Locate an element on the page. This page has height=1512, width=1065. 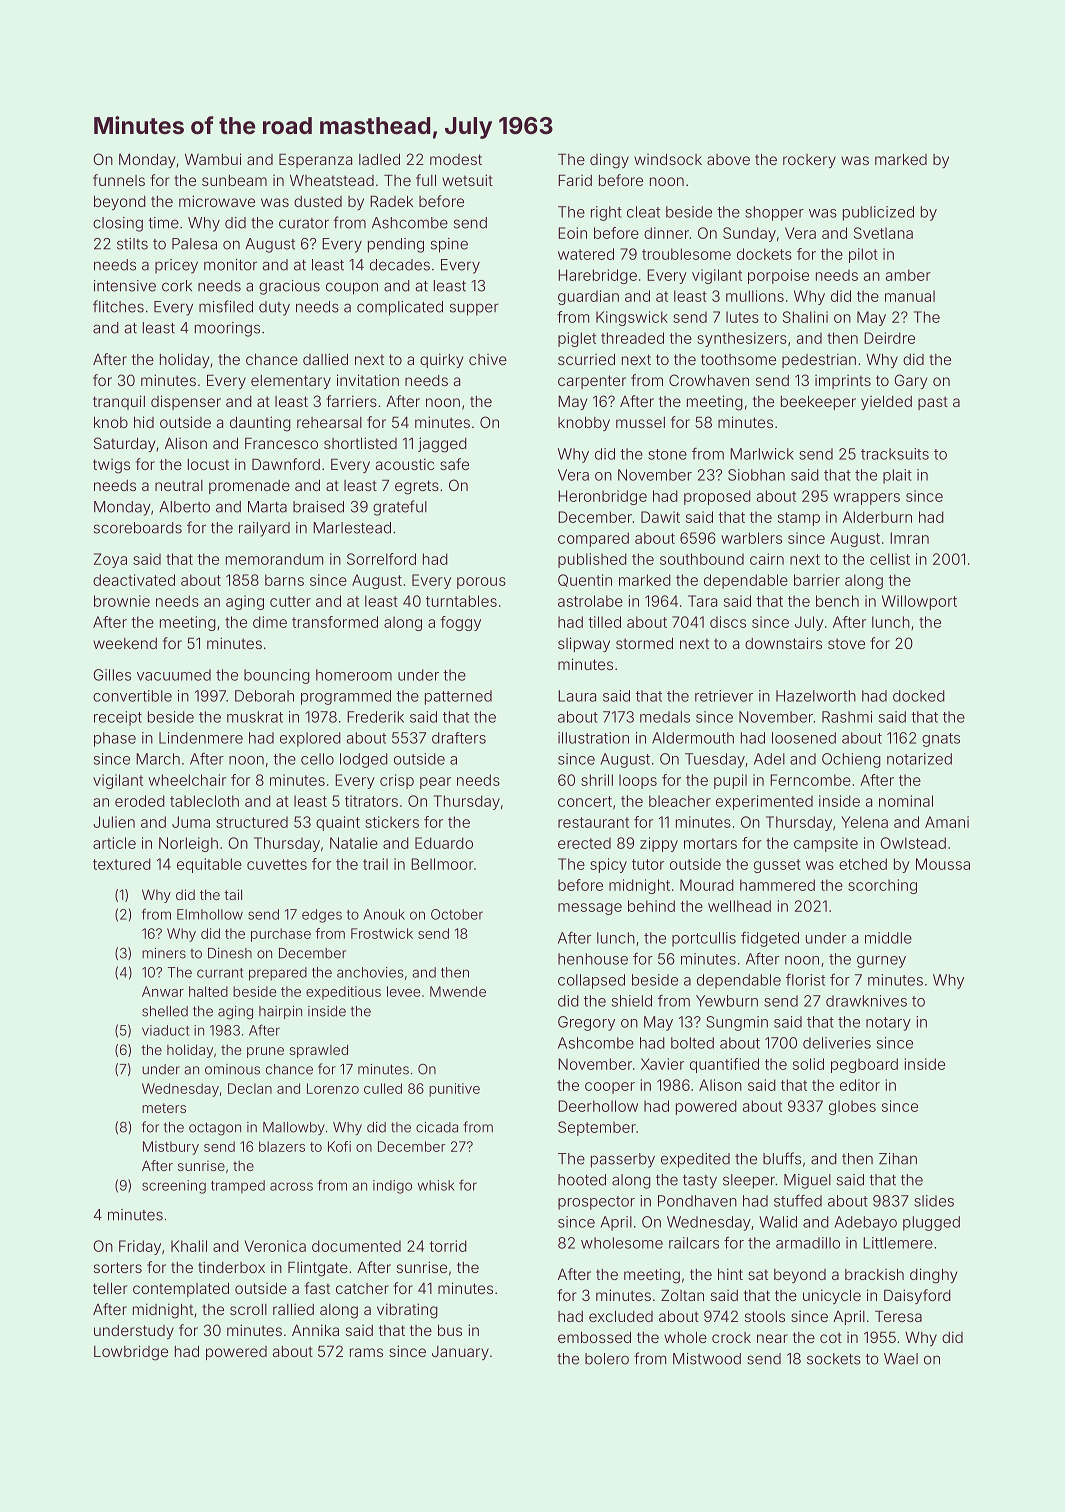
rams is located at coordinates (366, 1352).
